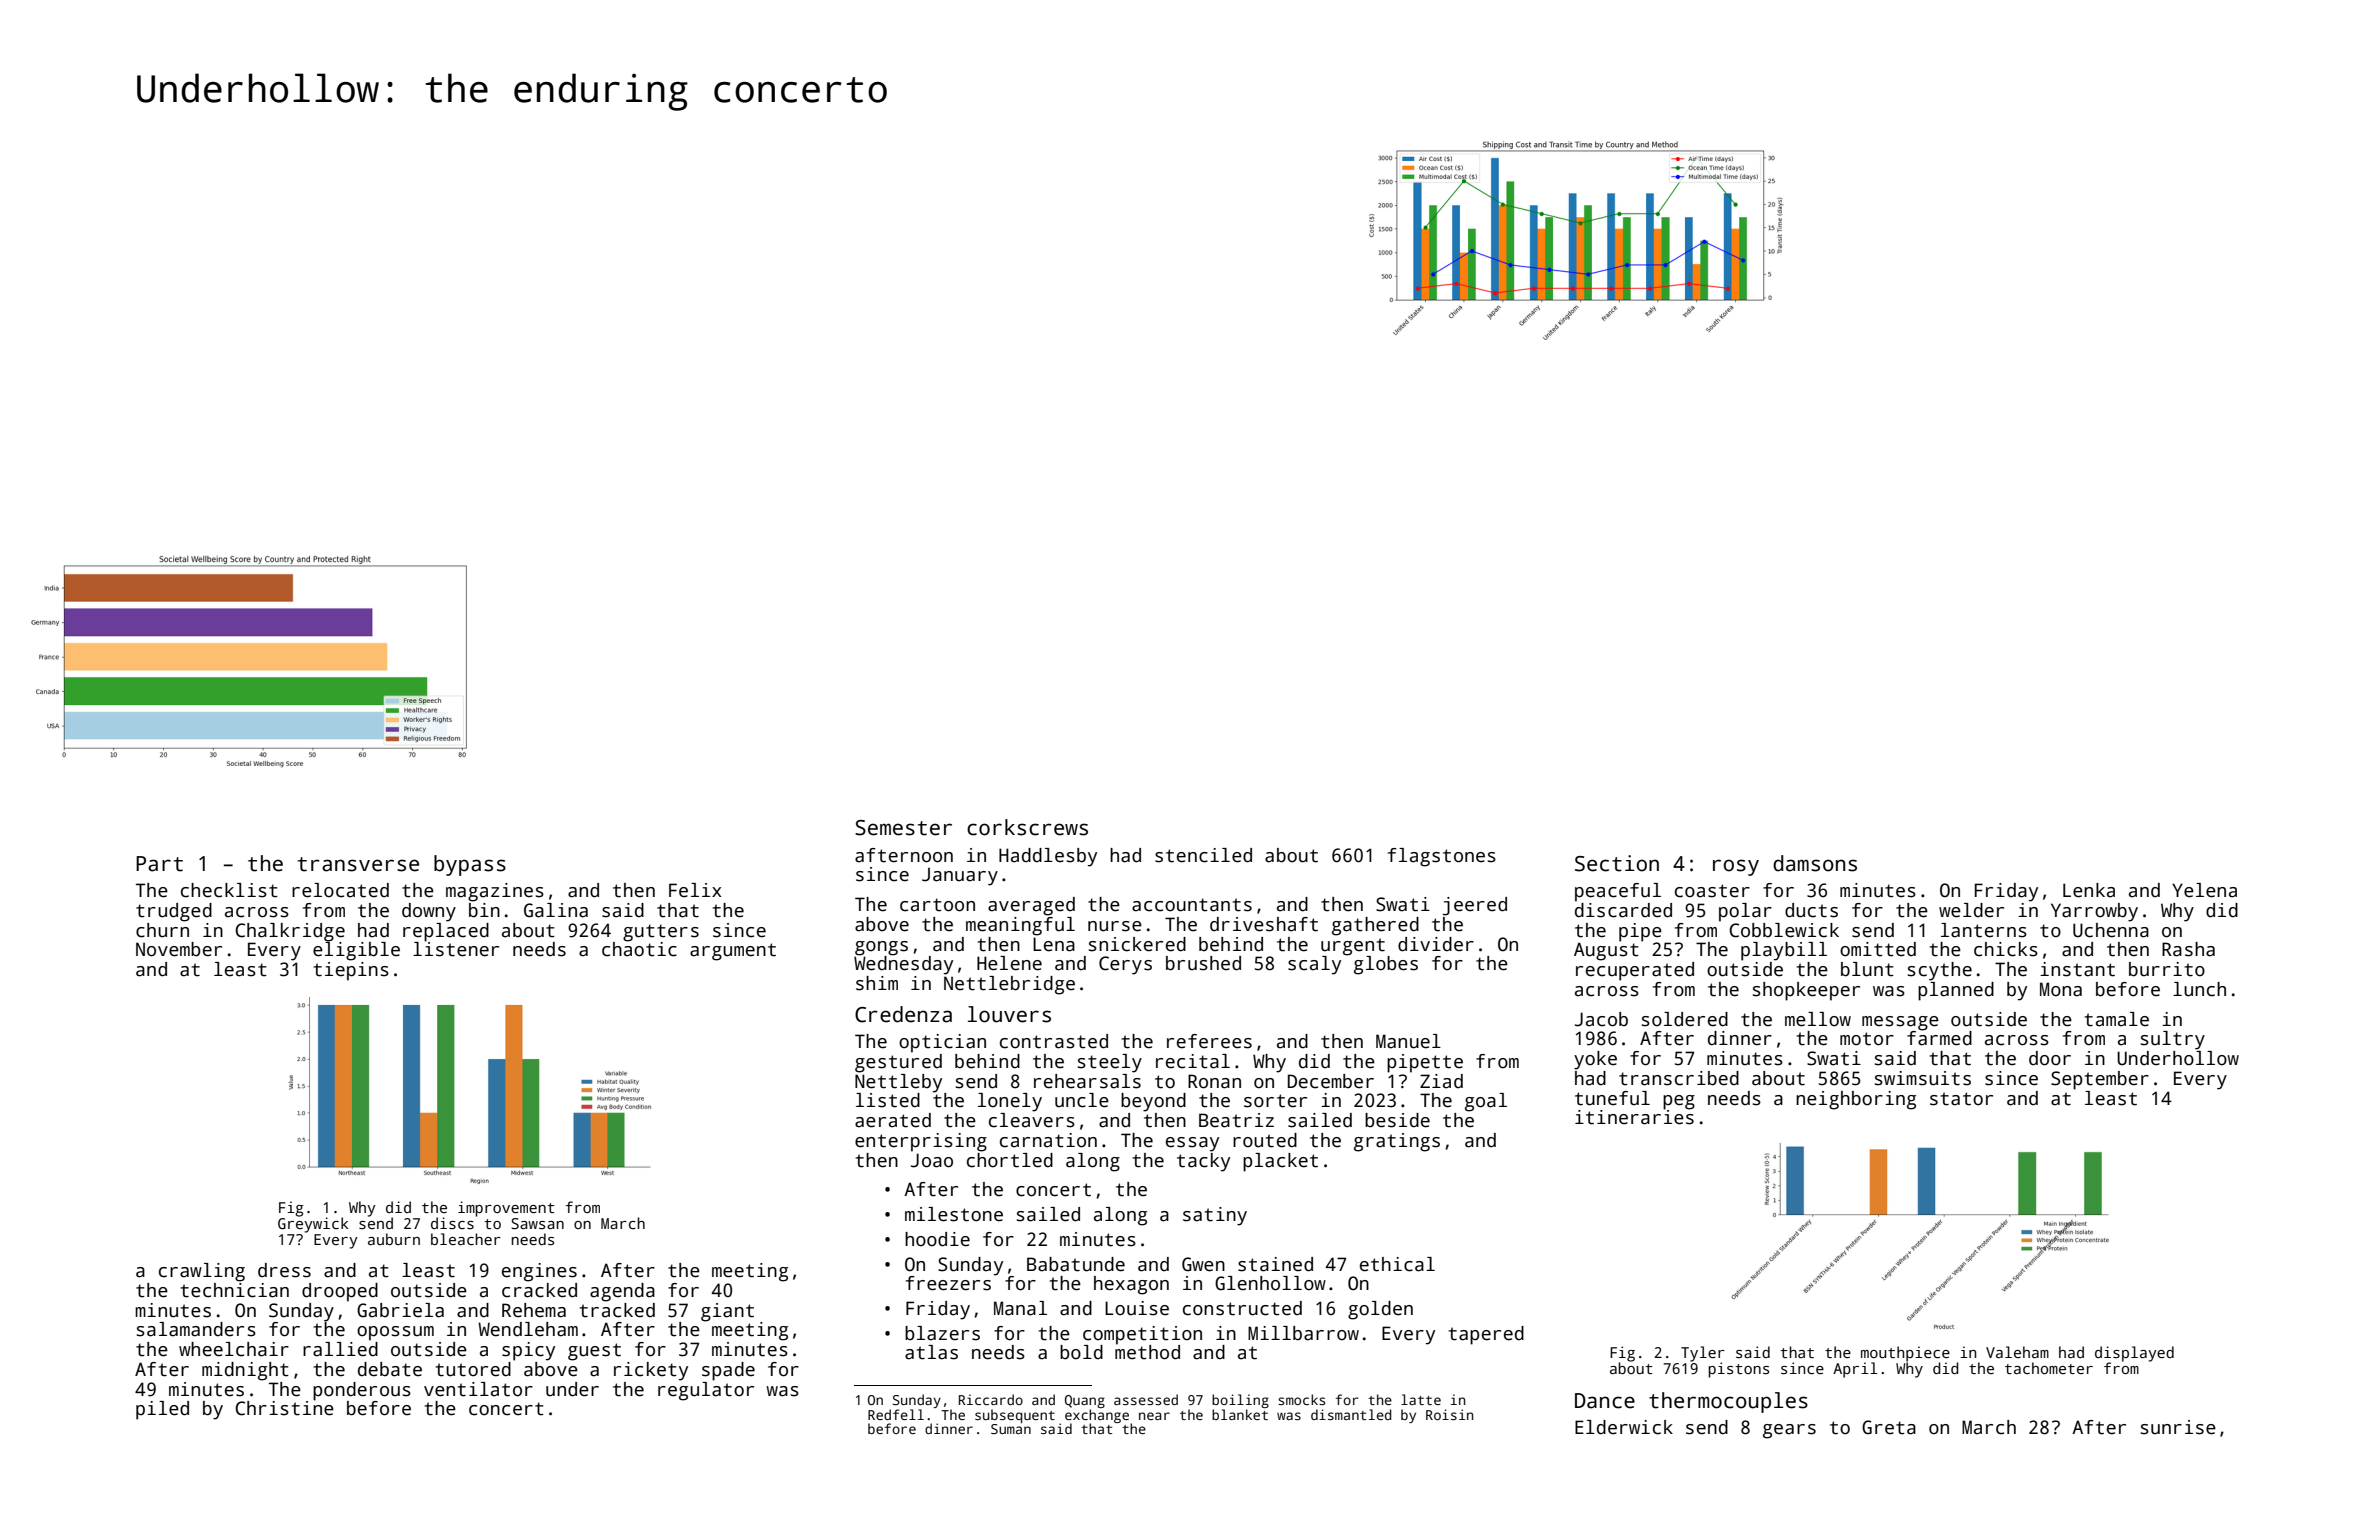 The width and height of the page is (2380, 1540). What do you see at coordinates (429, 912) in the page?
I see `downy` at bounding box center [429, 912].
